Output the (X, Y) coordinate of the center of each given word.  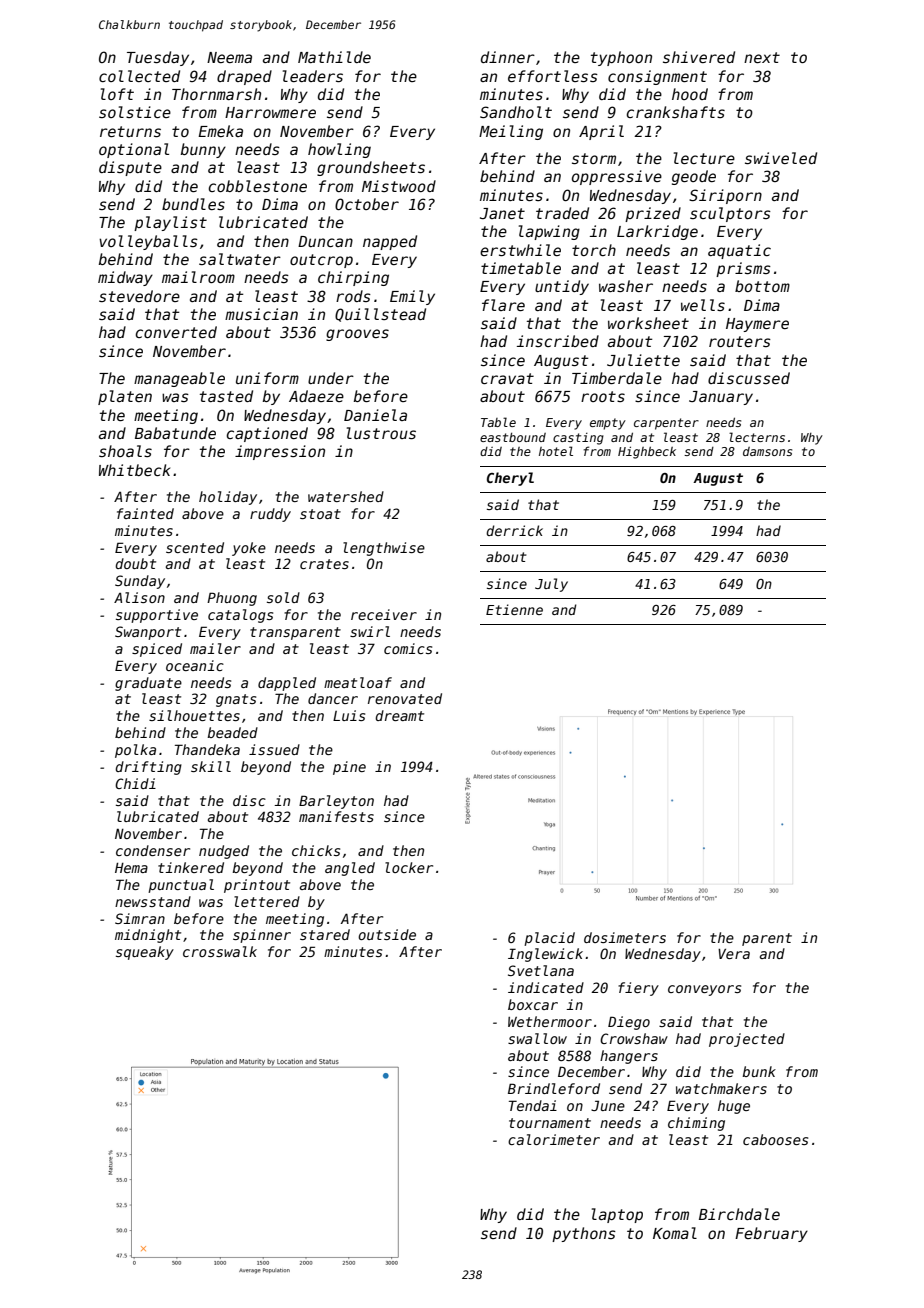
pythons (584, 1234)
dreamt (399, 715)
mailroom (198, 277)
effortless (553, 76)
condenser (153, 850)
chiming (696, 1124)
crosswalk (220, 951)
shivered (699, 57)
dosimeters (625, 937)
